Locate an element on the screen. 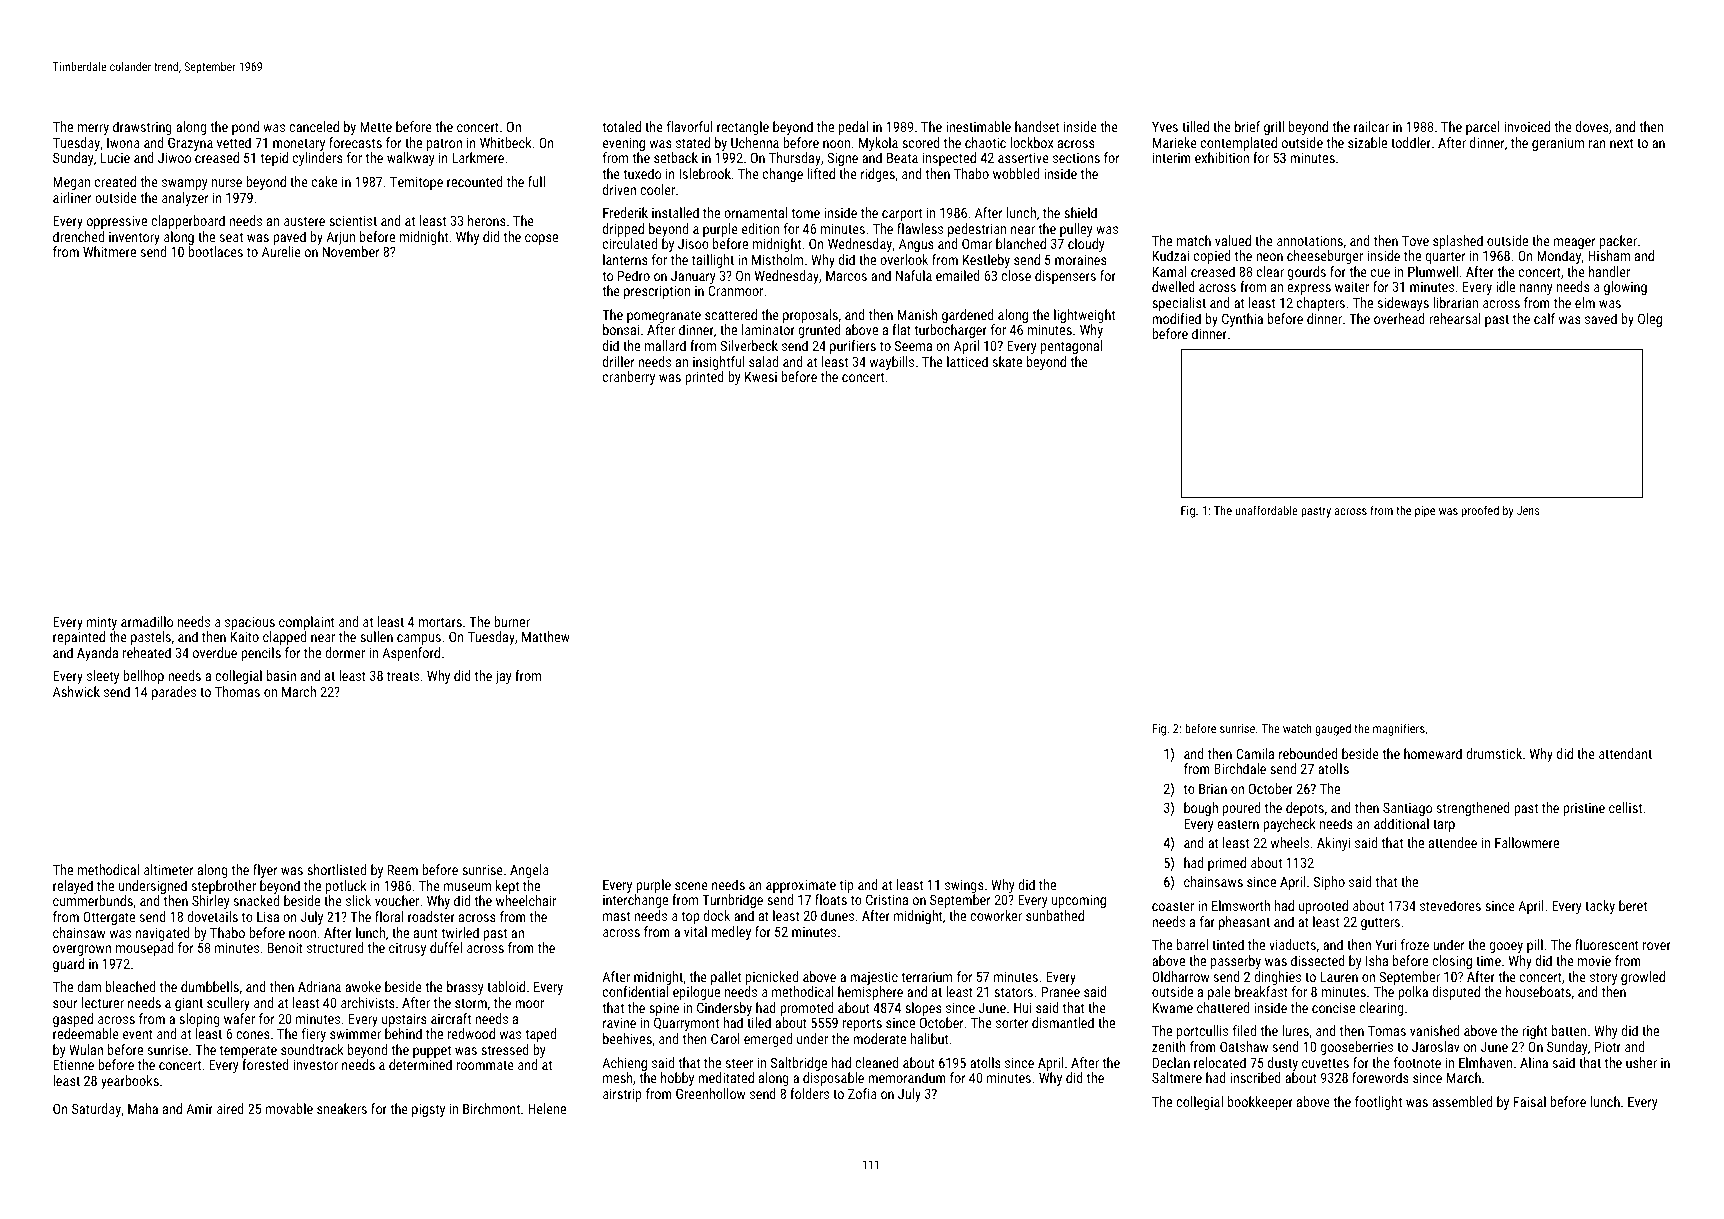 Image resolution: width=1724 pixels, height=1219 pixels. minty is located at coordinates (102, 623).
